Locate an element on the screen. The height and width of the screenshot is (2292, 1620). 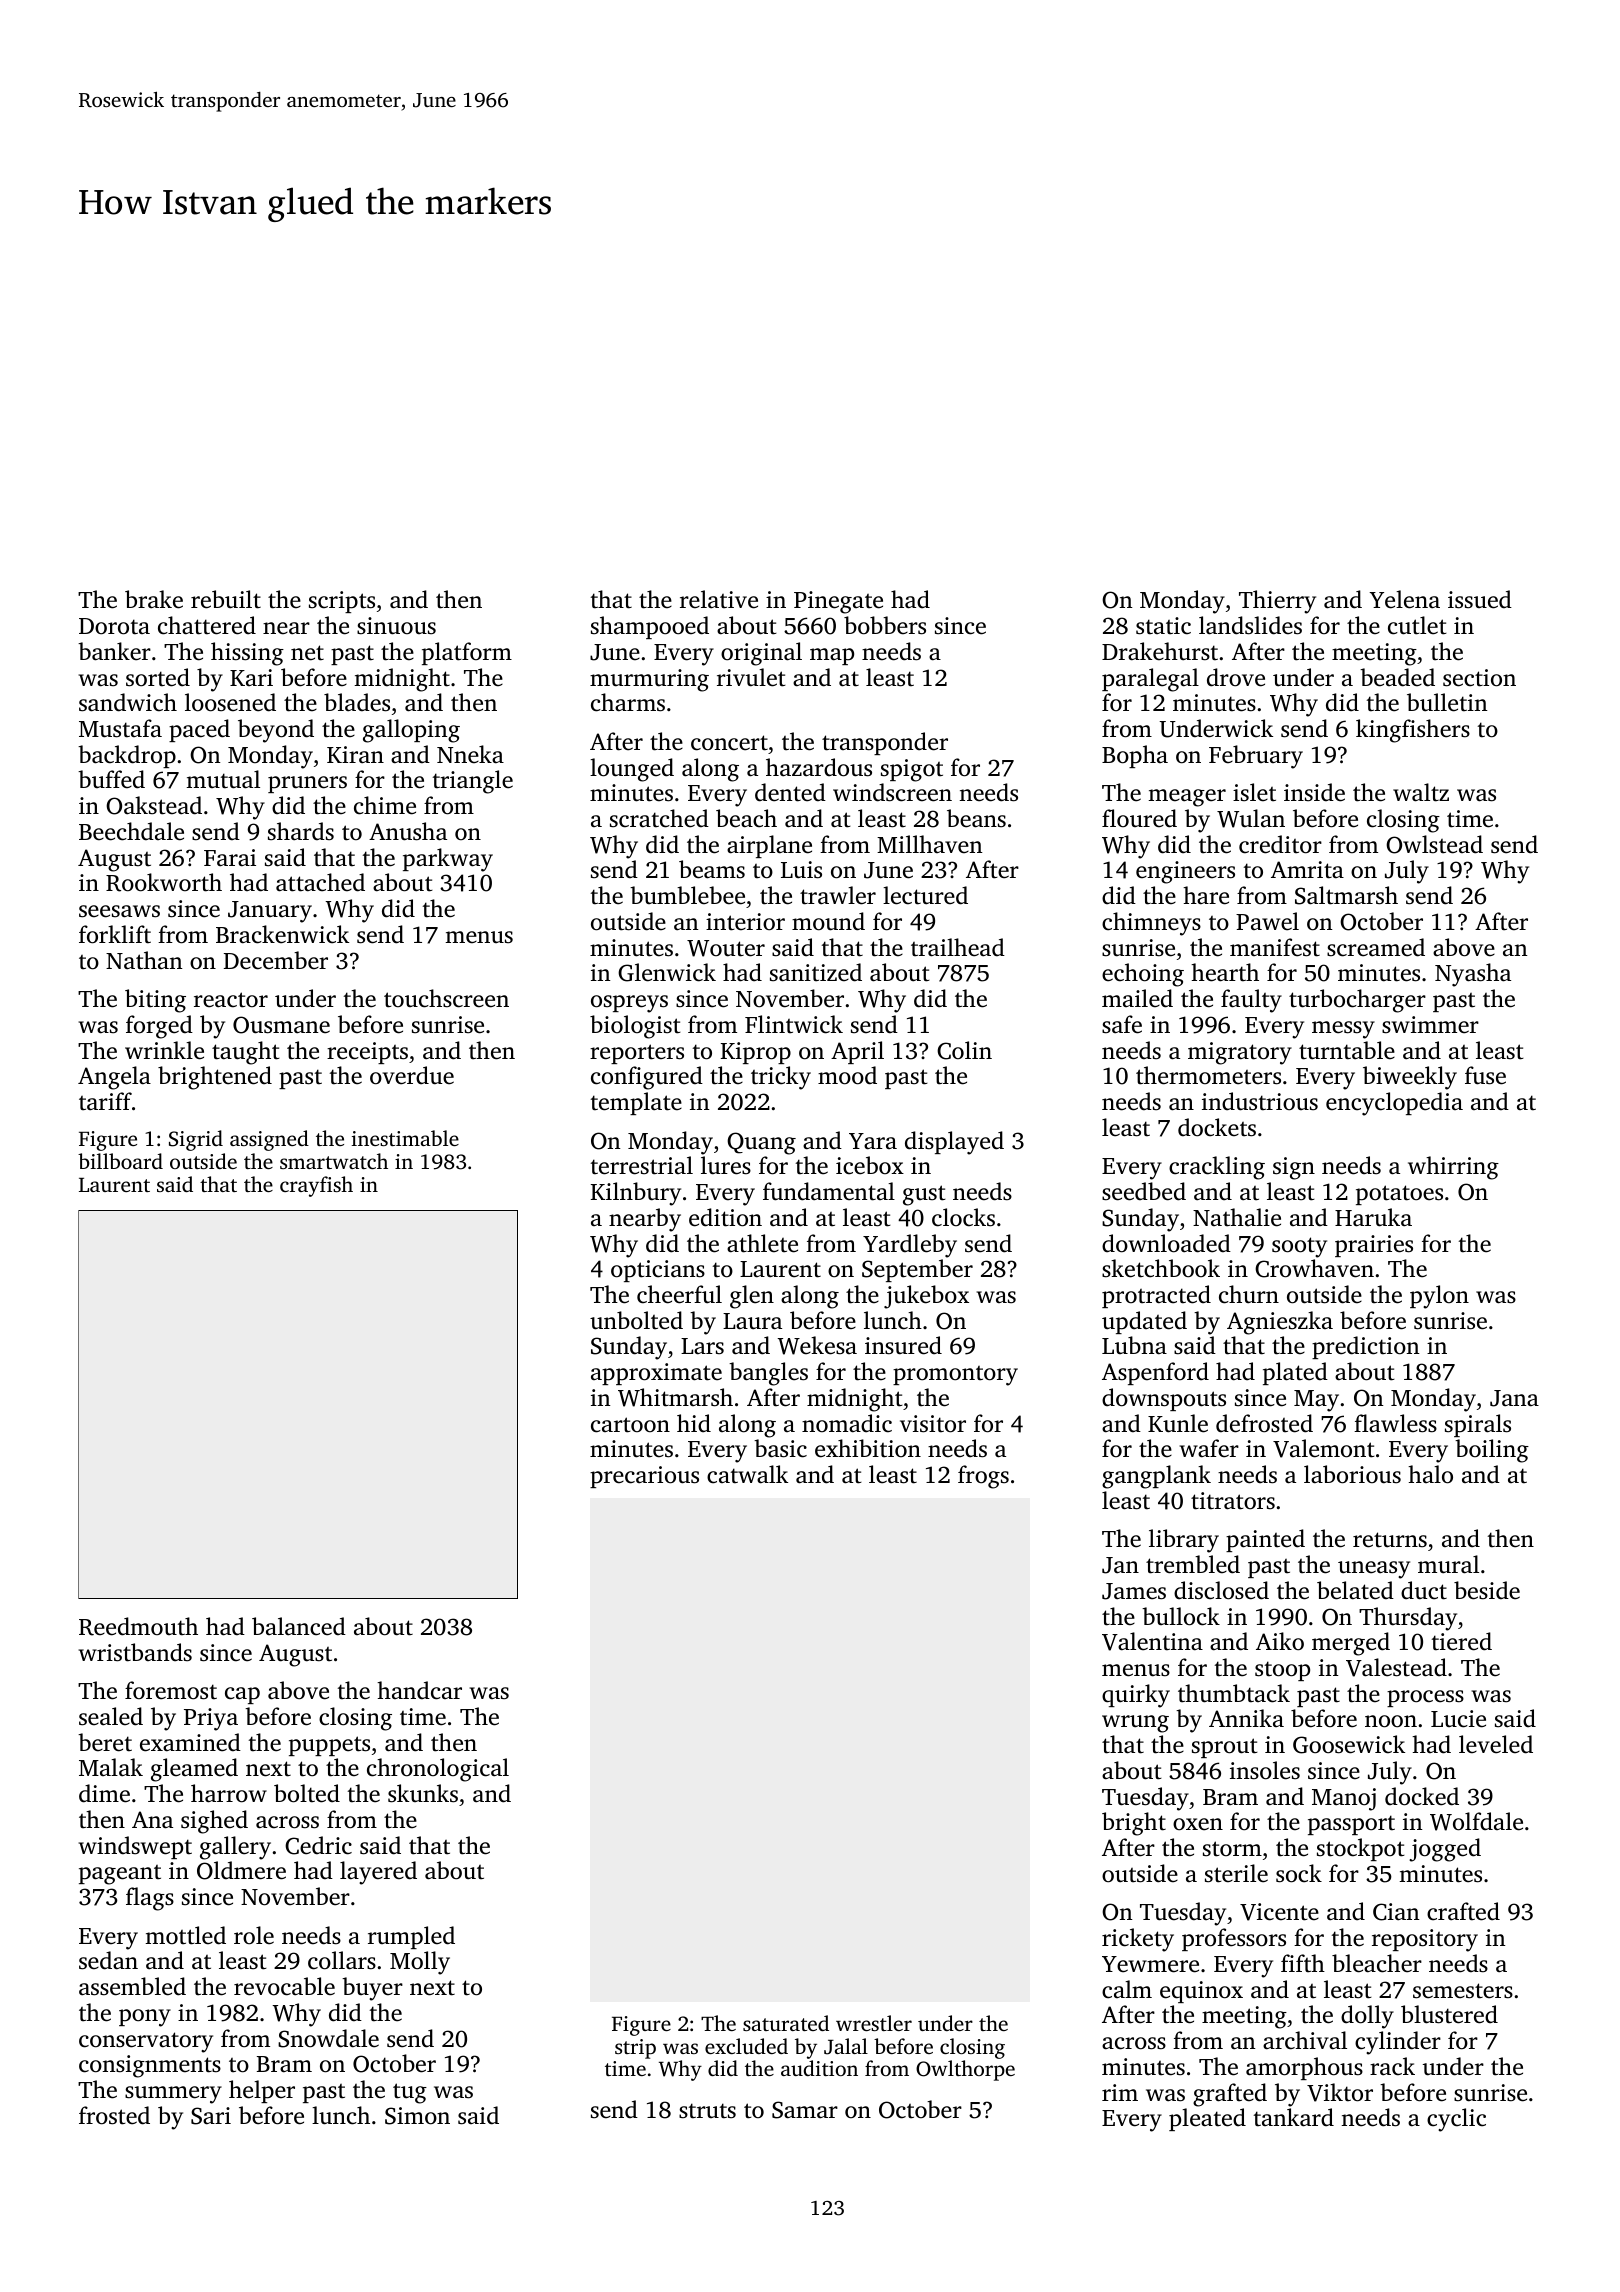
sanitized is located at coordinates (816, 972).
